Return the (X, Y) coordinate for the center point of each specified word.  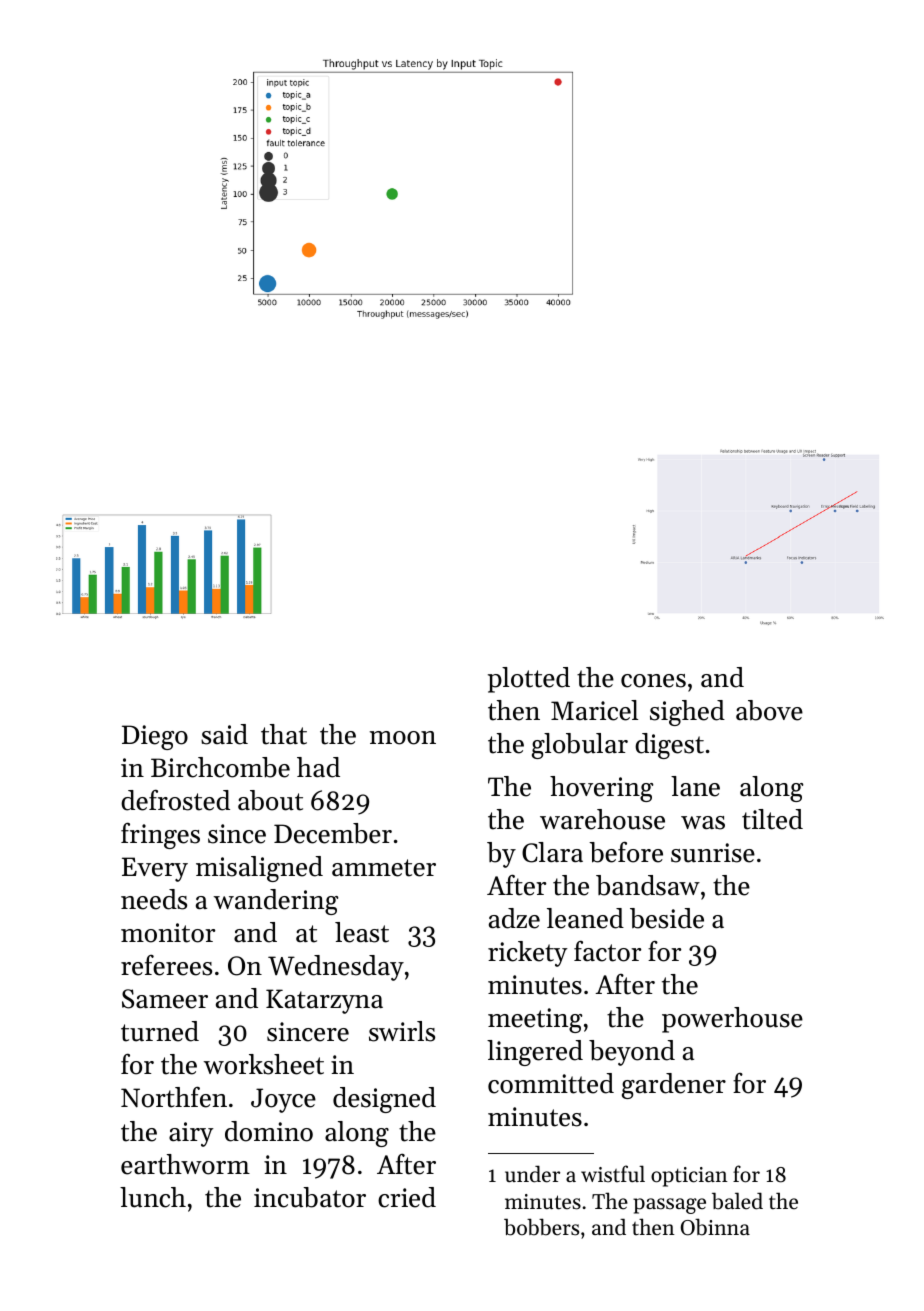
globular (580, 746)
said (224, 734)
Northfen (174, 1097)
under (532, 1174)
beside (667, 918)
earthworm (185, 1164)
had (318, 767)
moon (403, 738)
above (769, 710)
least (362, 932)
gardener (674, 1086)
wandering (275, 902)
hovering (601, 789)
